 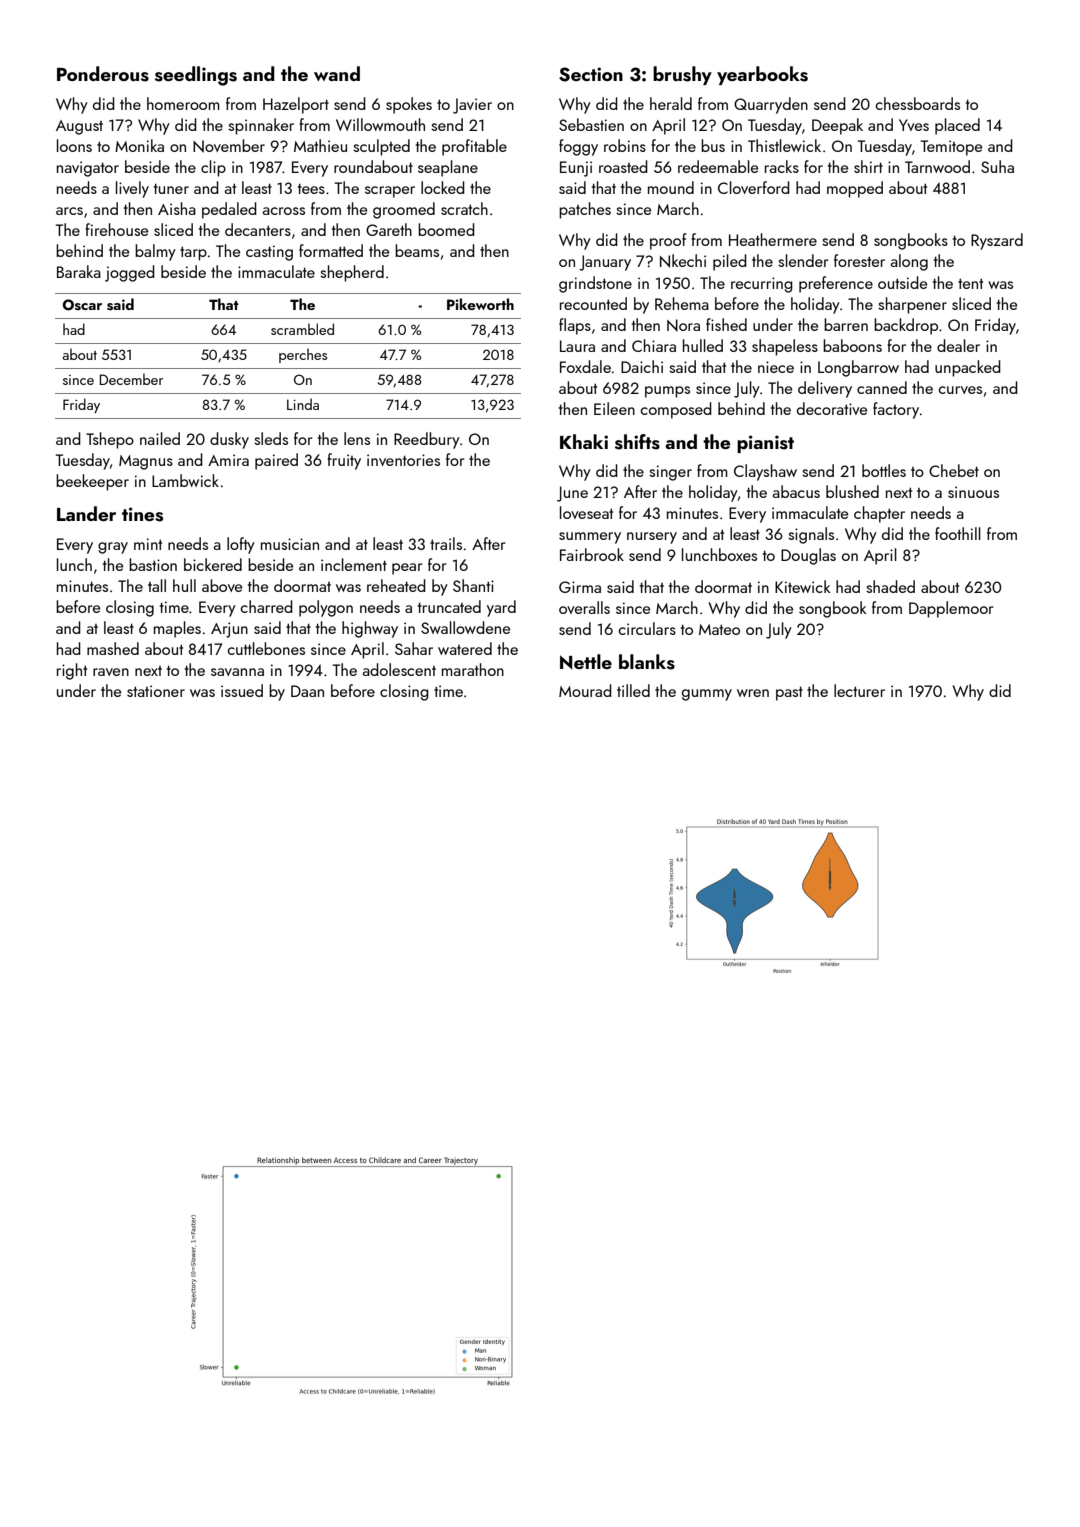 What do you see at coordinates (472, 106) in the page?
I see `Javier` at bounding box center [472, 106].
